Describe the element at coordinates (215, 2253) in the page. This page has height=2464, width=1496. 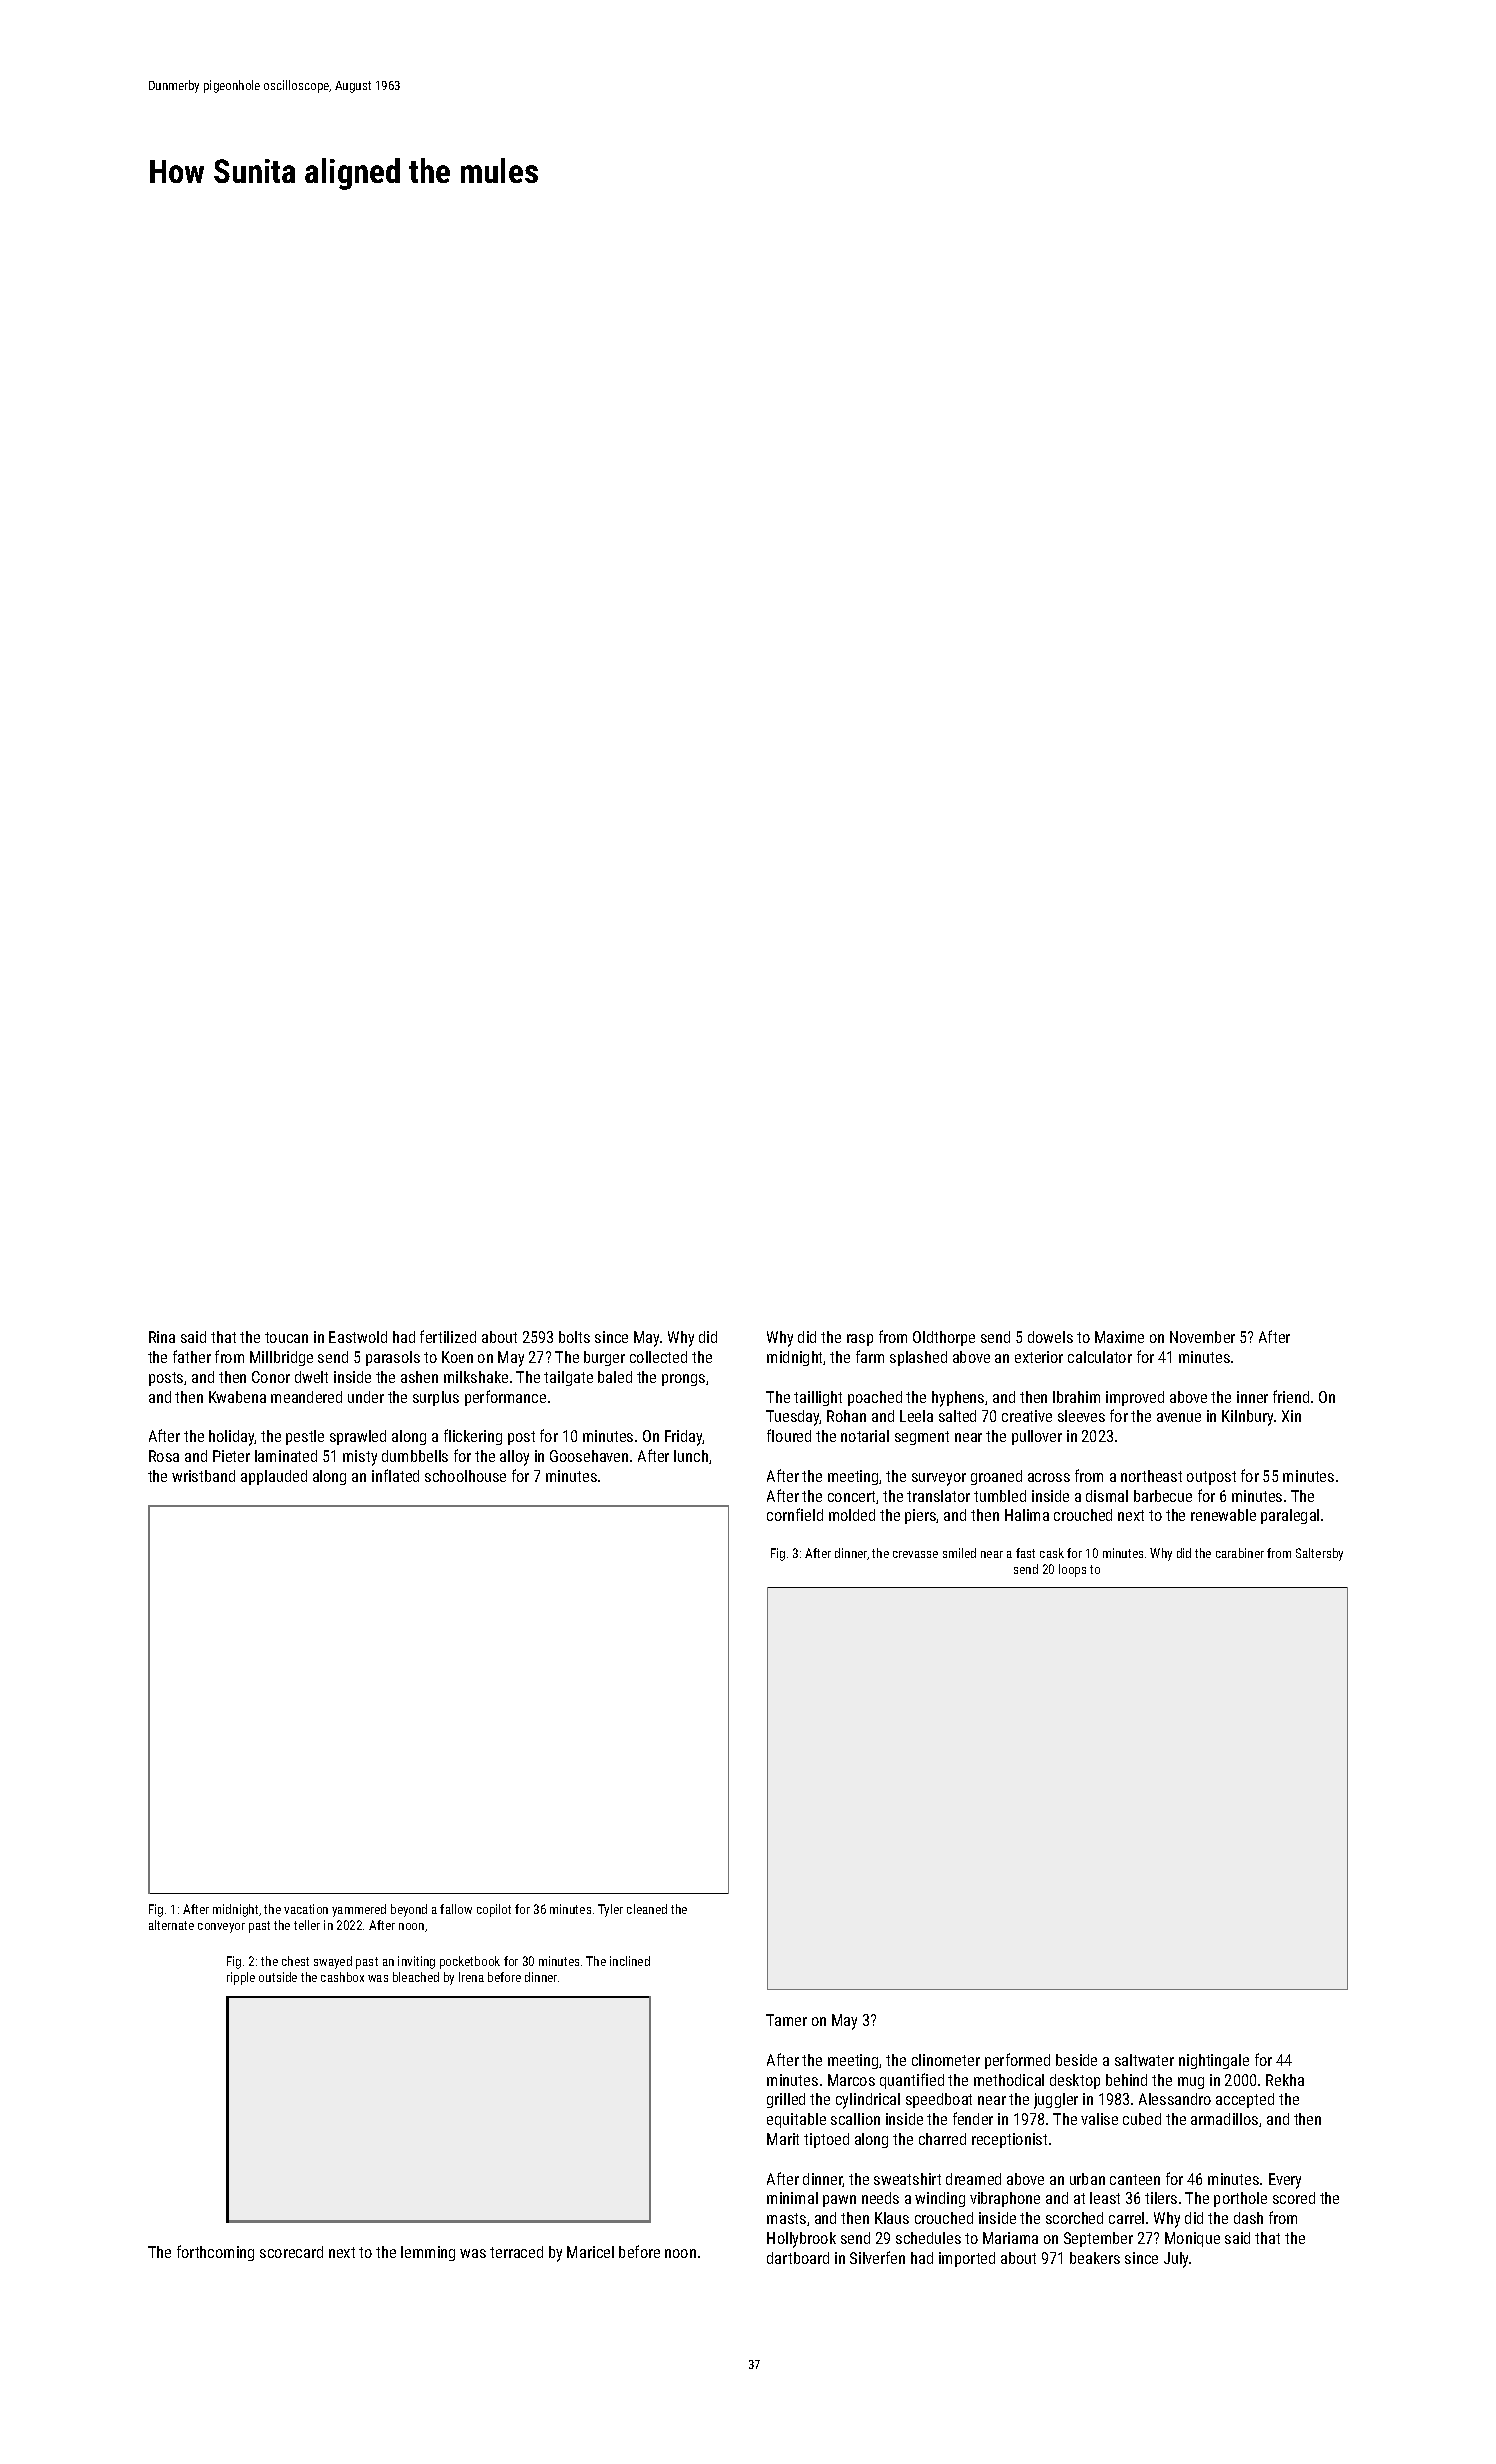
I see `forthcoming` at that location.
